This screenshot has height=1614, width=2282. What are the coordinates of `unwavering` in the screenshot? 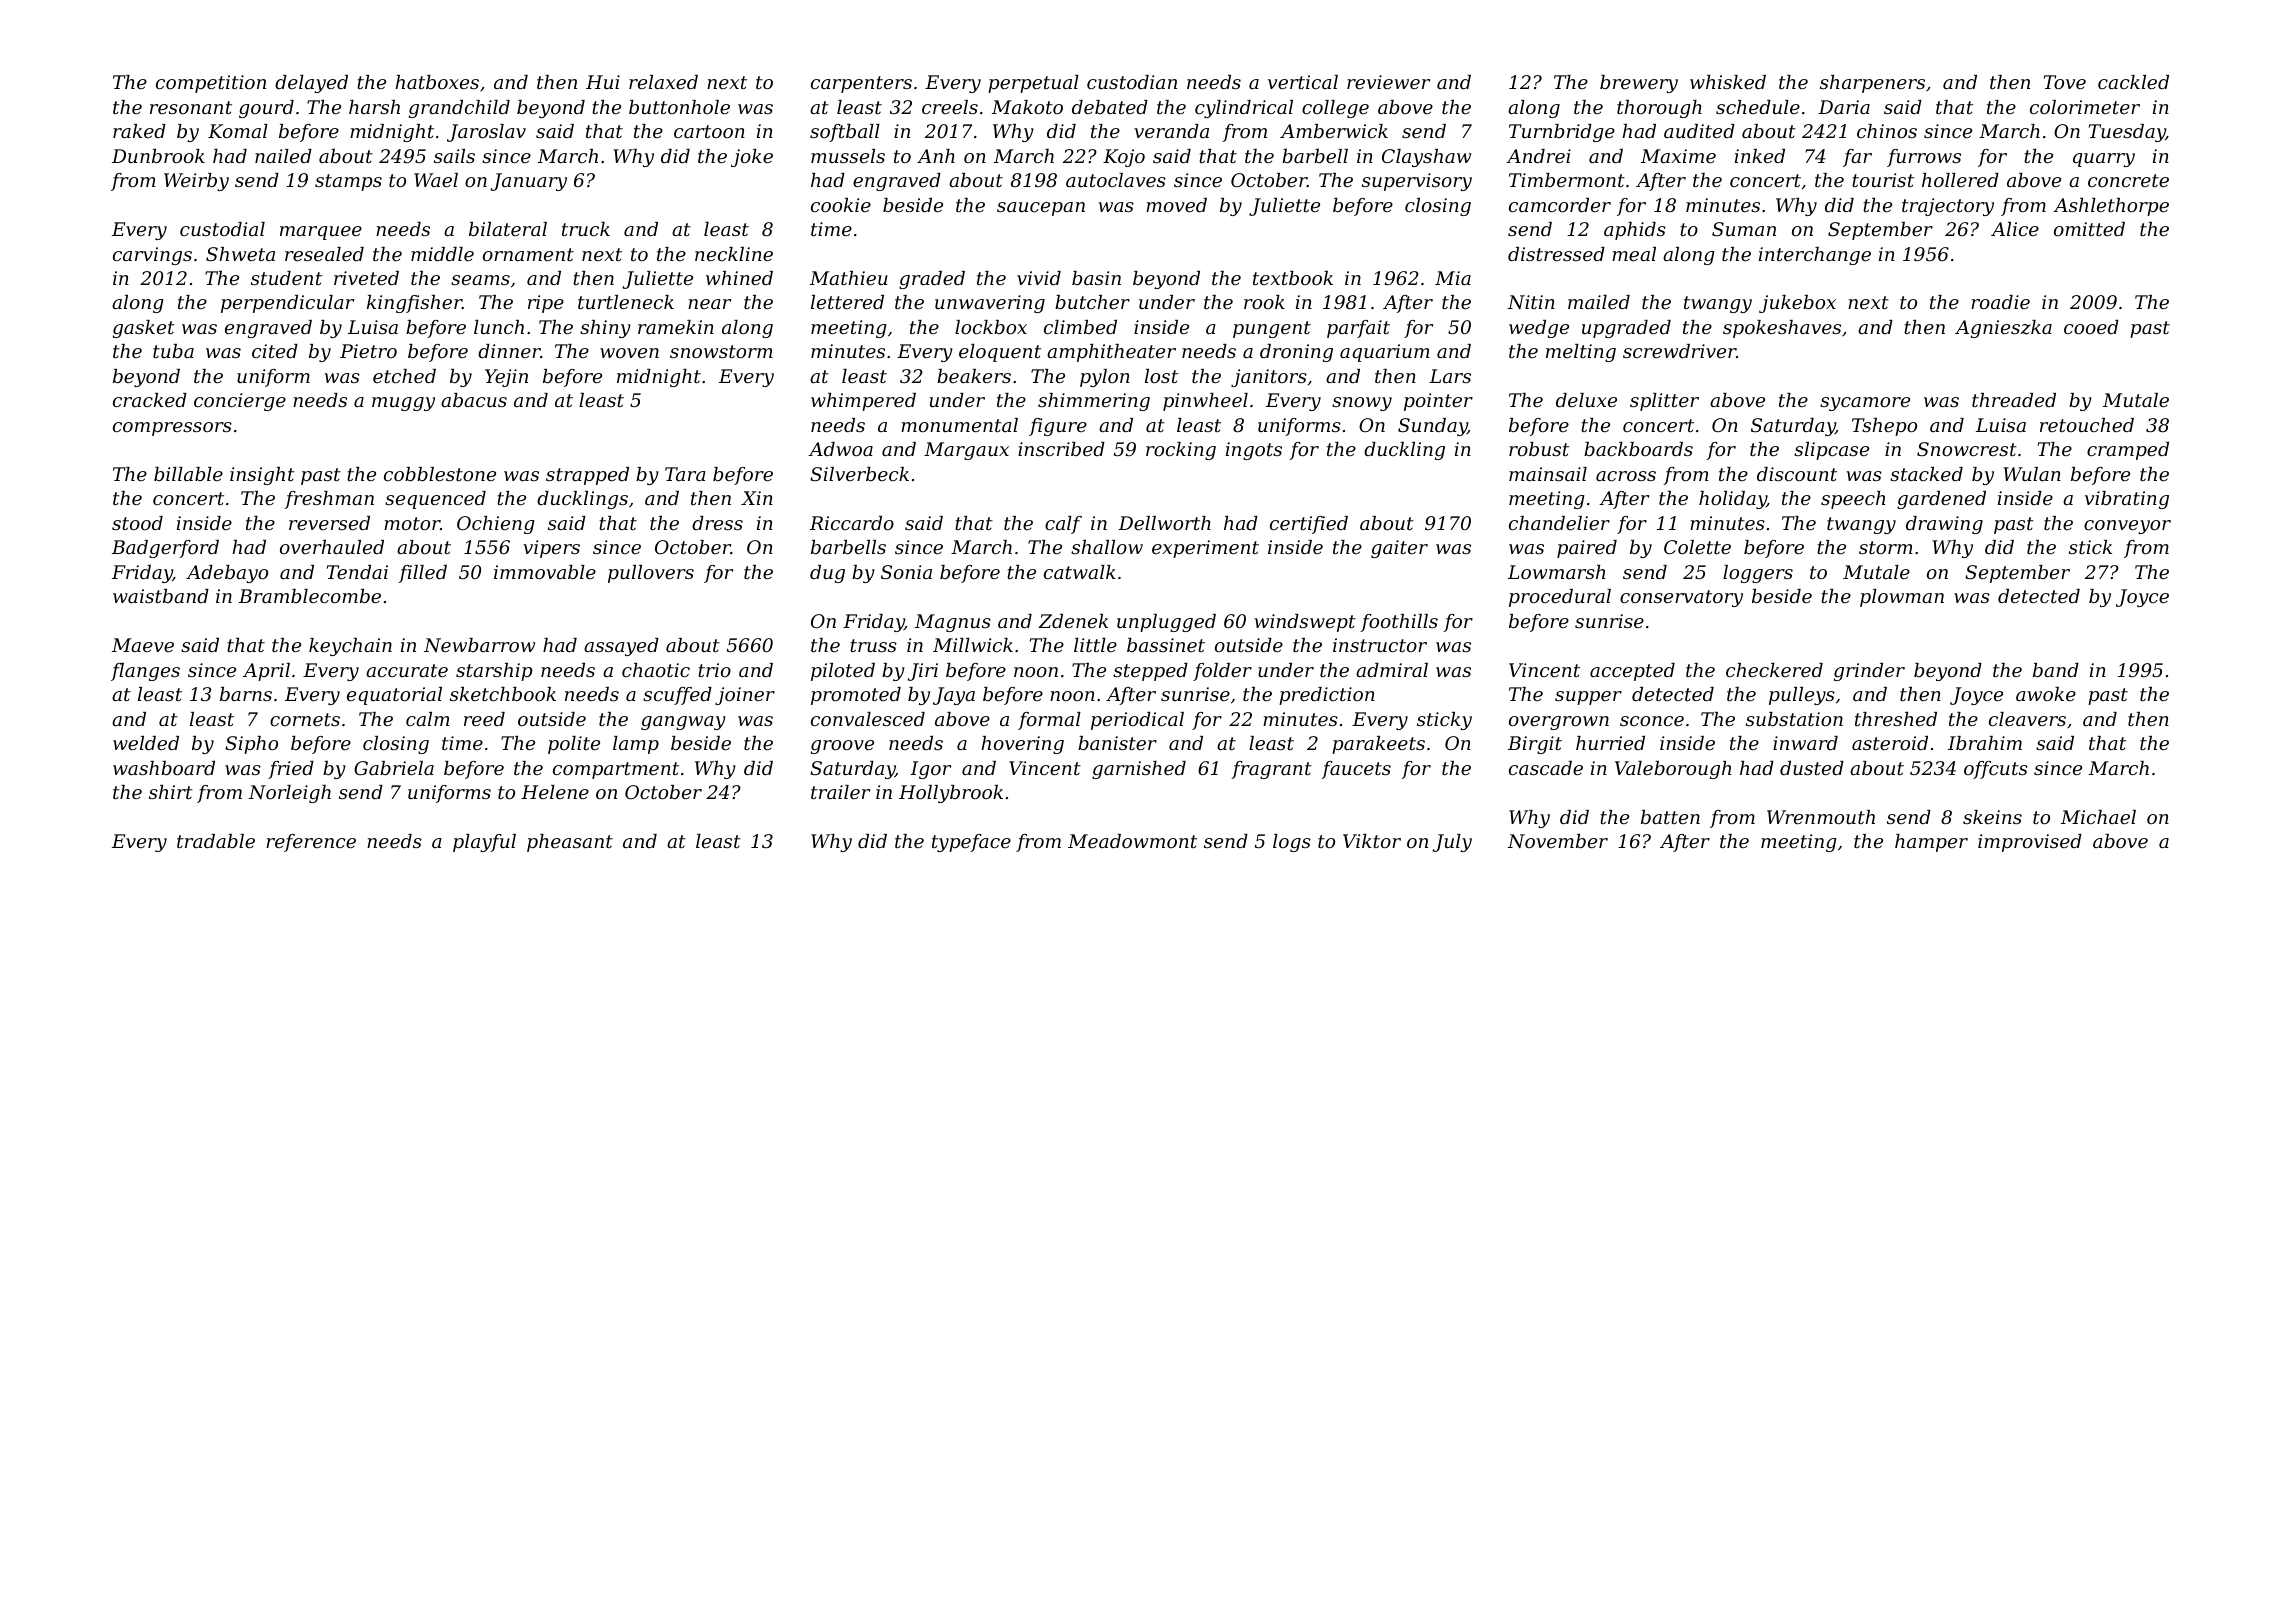 It's located at (990, 304).
